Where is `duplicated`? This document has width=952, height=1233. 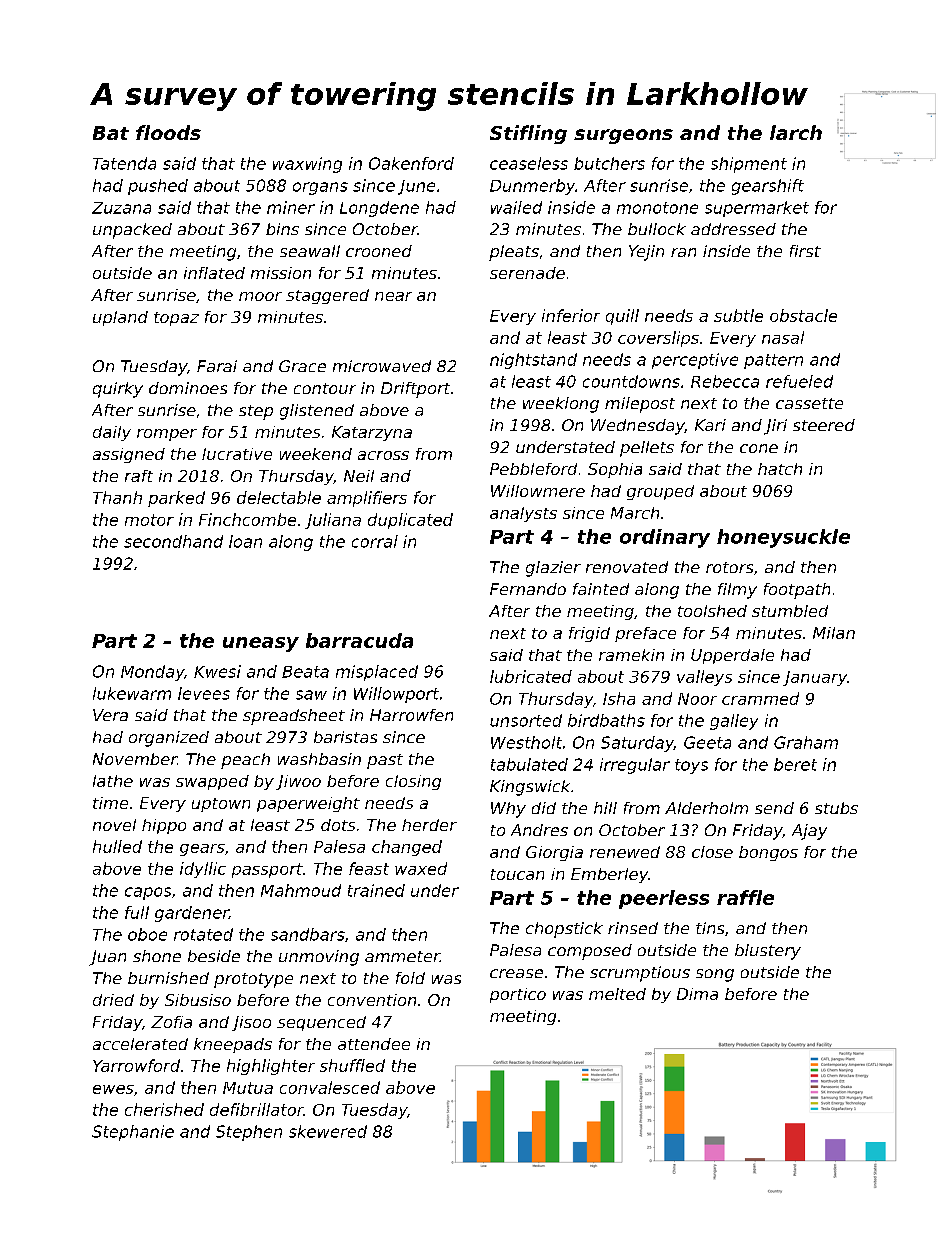
duplicated is located at coordinates (410, 521).
